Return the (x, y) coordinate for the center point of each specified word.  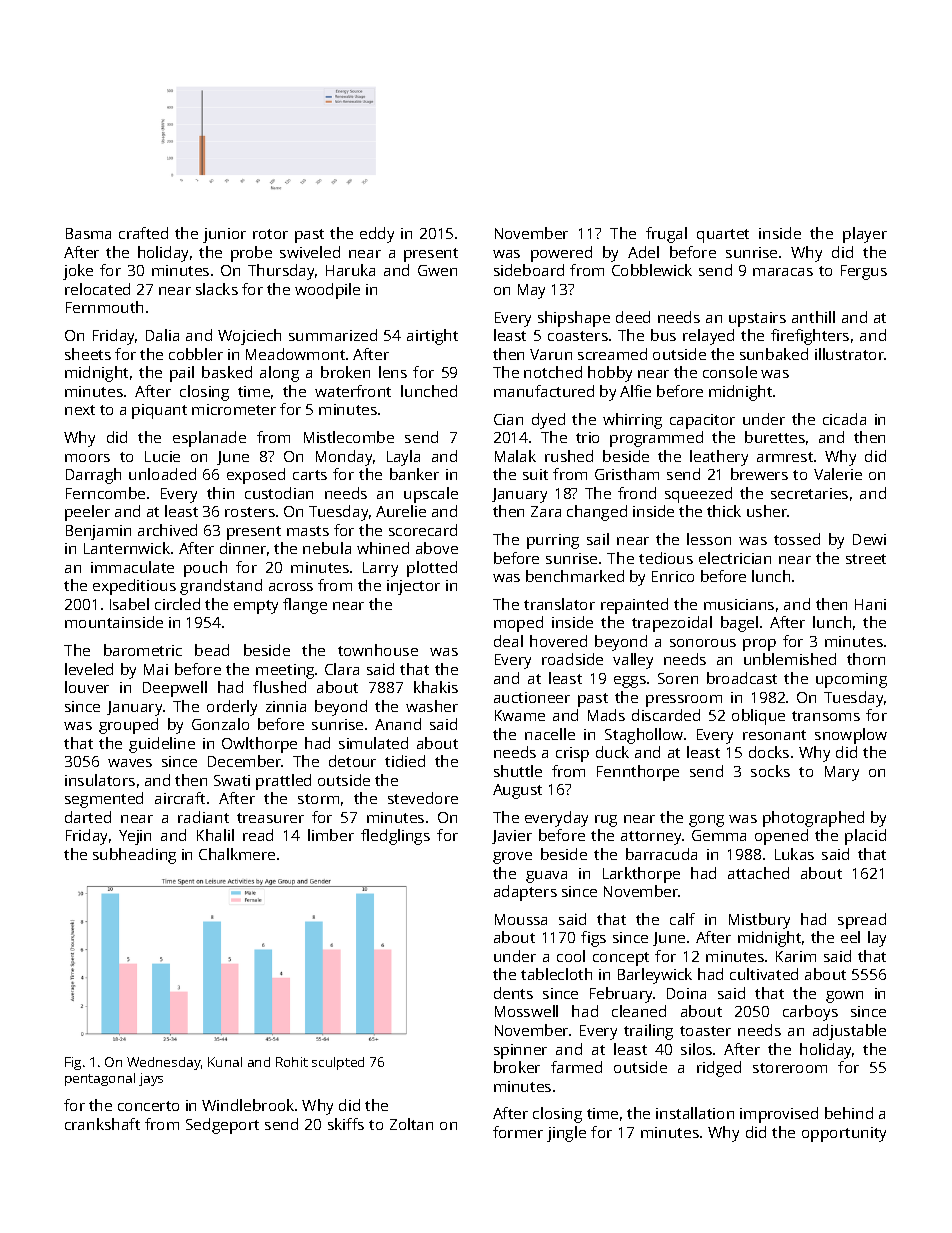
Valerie (838, 474)
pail (182, 374)
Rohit (292, 1062)
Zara (546, 511)
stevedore (423, 798)
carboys (810, 1013)
